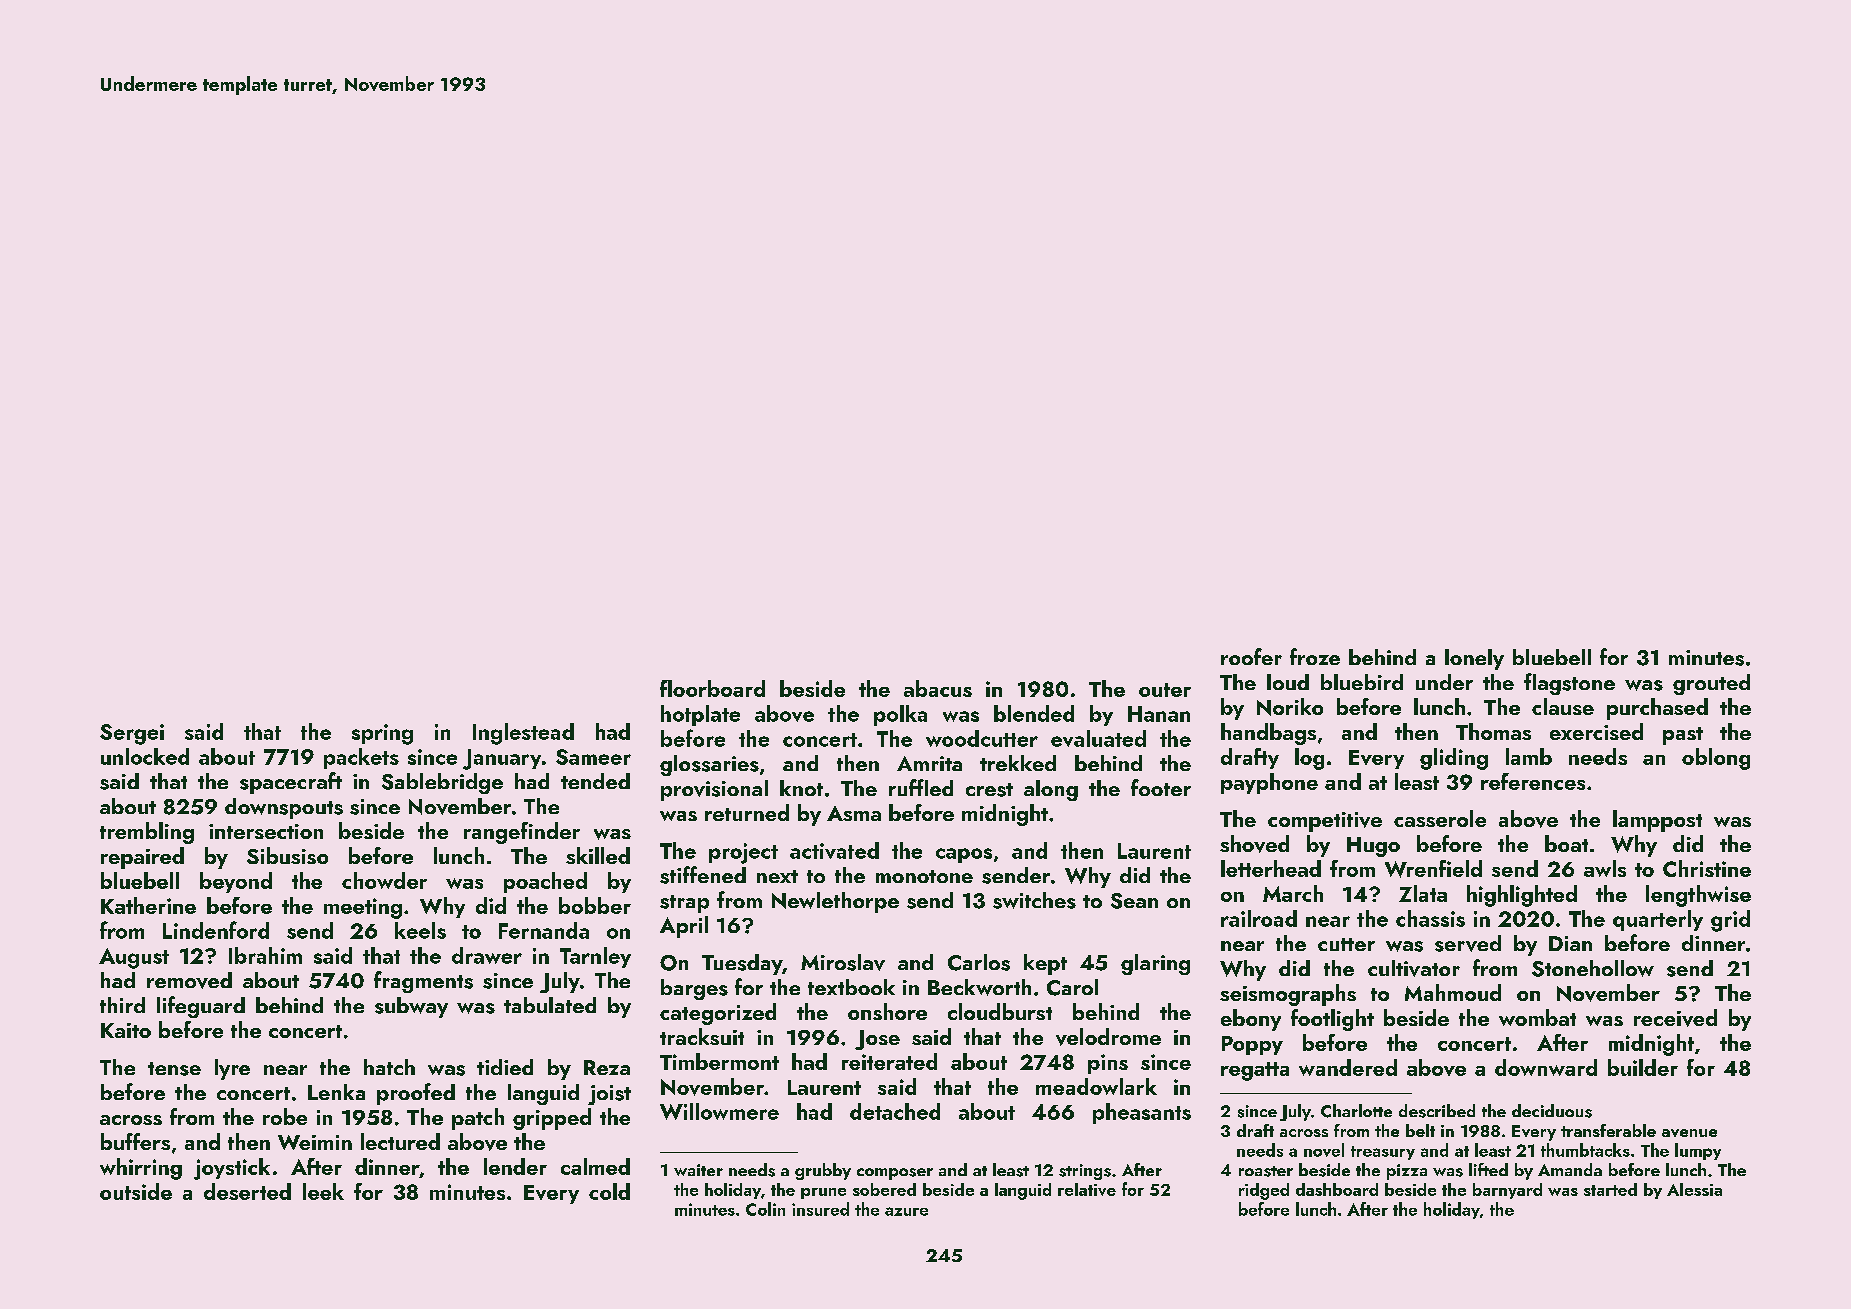  Describe the element at coordinates (801, 788) in the image. I see `knot` at that location.
